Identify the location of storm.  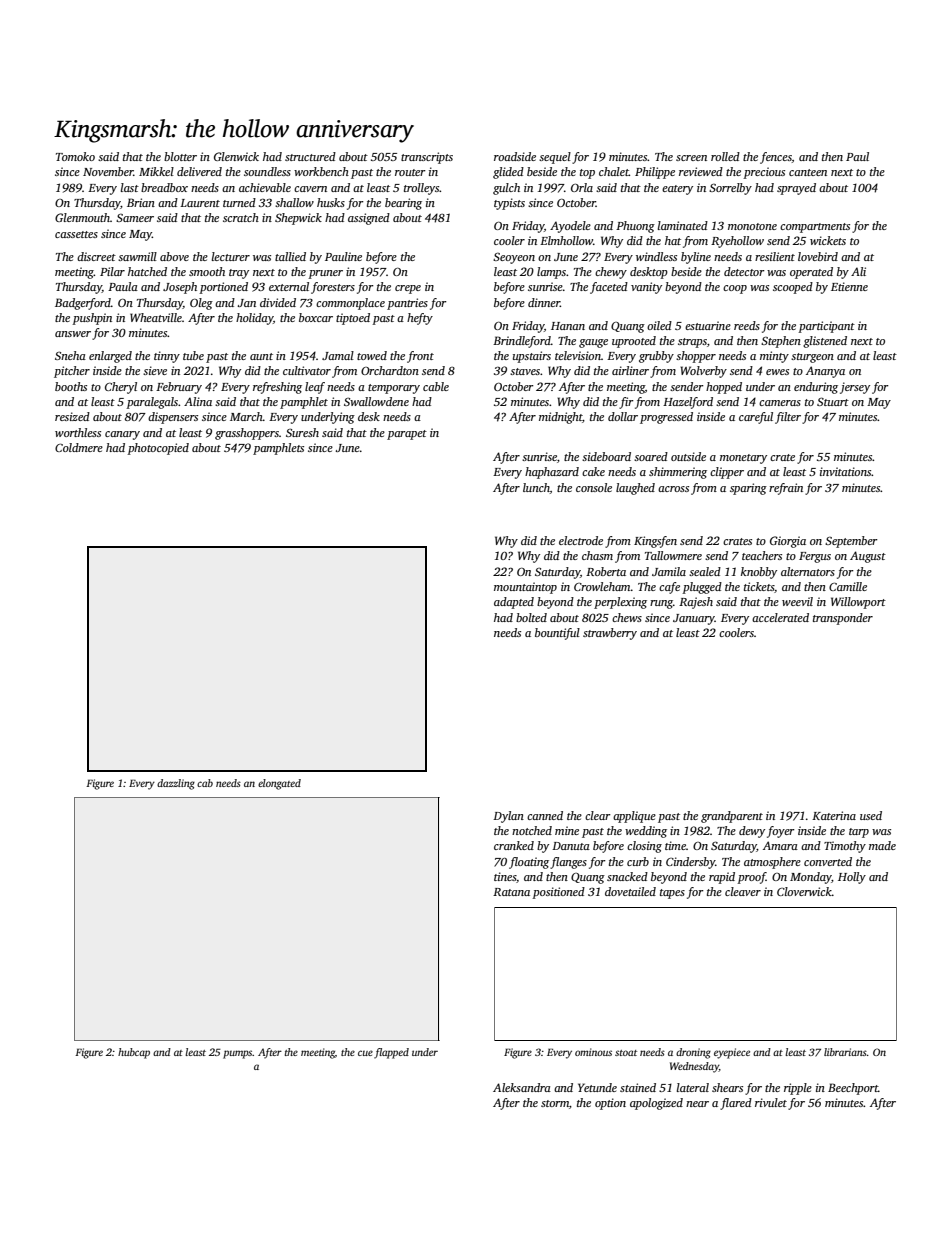
(555, 1103).
